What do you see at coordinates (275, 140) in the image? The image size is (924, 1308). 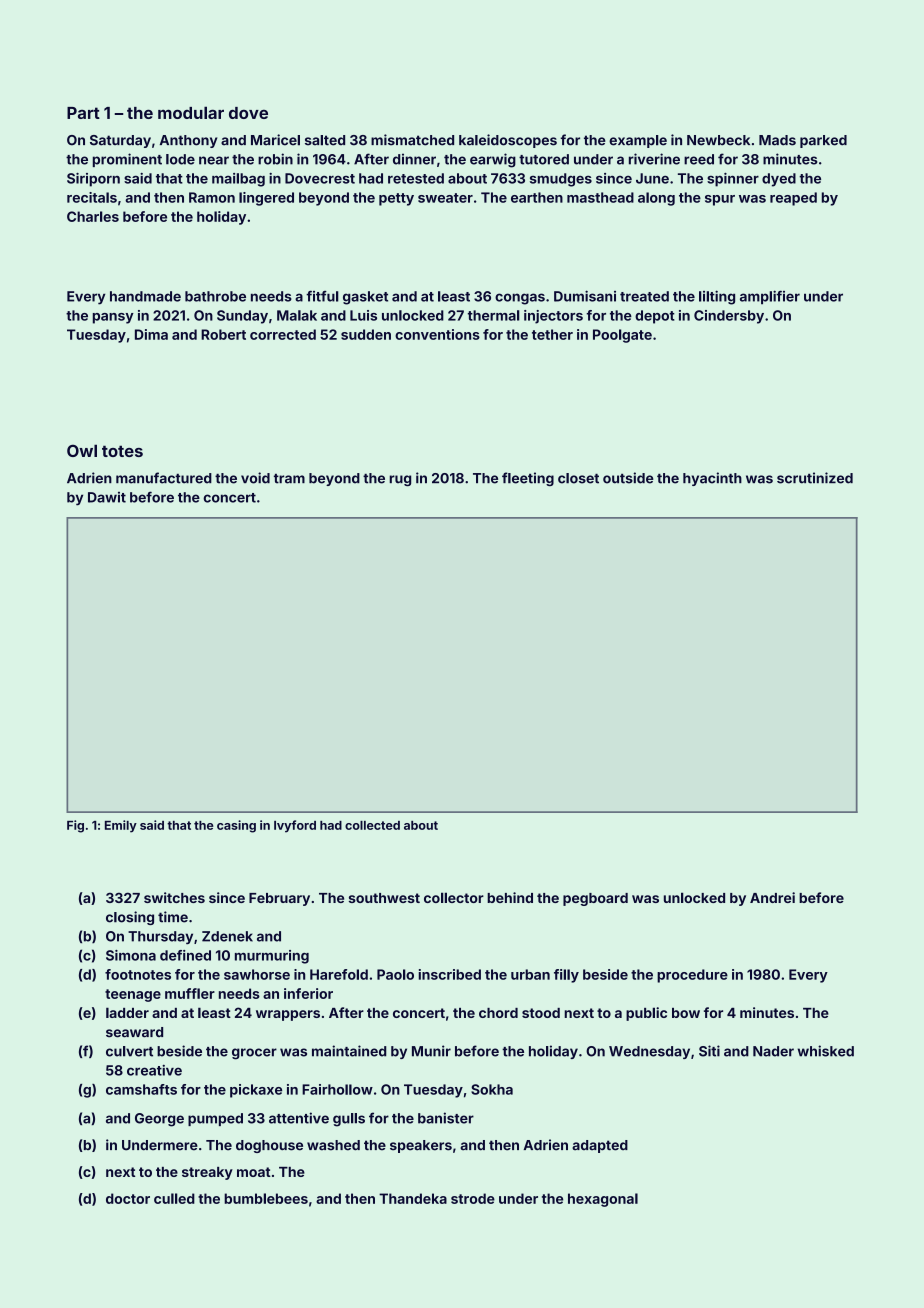 I see `Maricel` at bounding box center [275, 140].
